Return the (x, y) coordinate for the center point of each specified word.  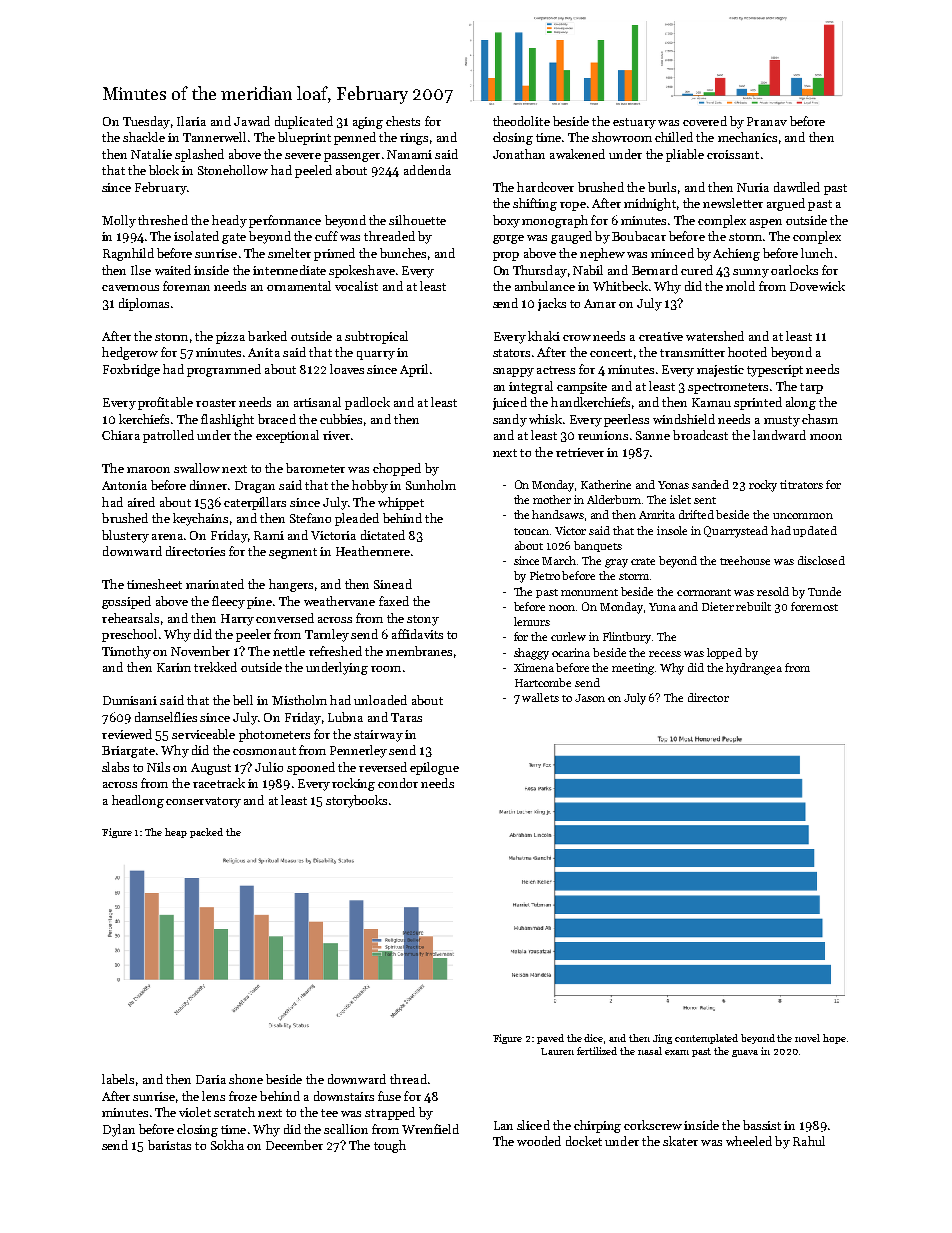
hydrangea (754, 669)
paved (550, 1039)
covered (705, 121)
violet (195, 1112)
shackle (144, 137)
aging (368, 123)
